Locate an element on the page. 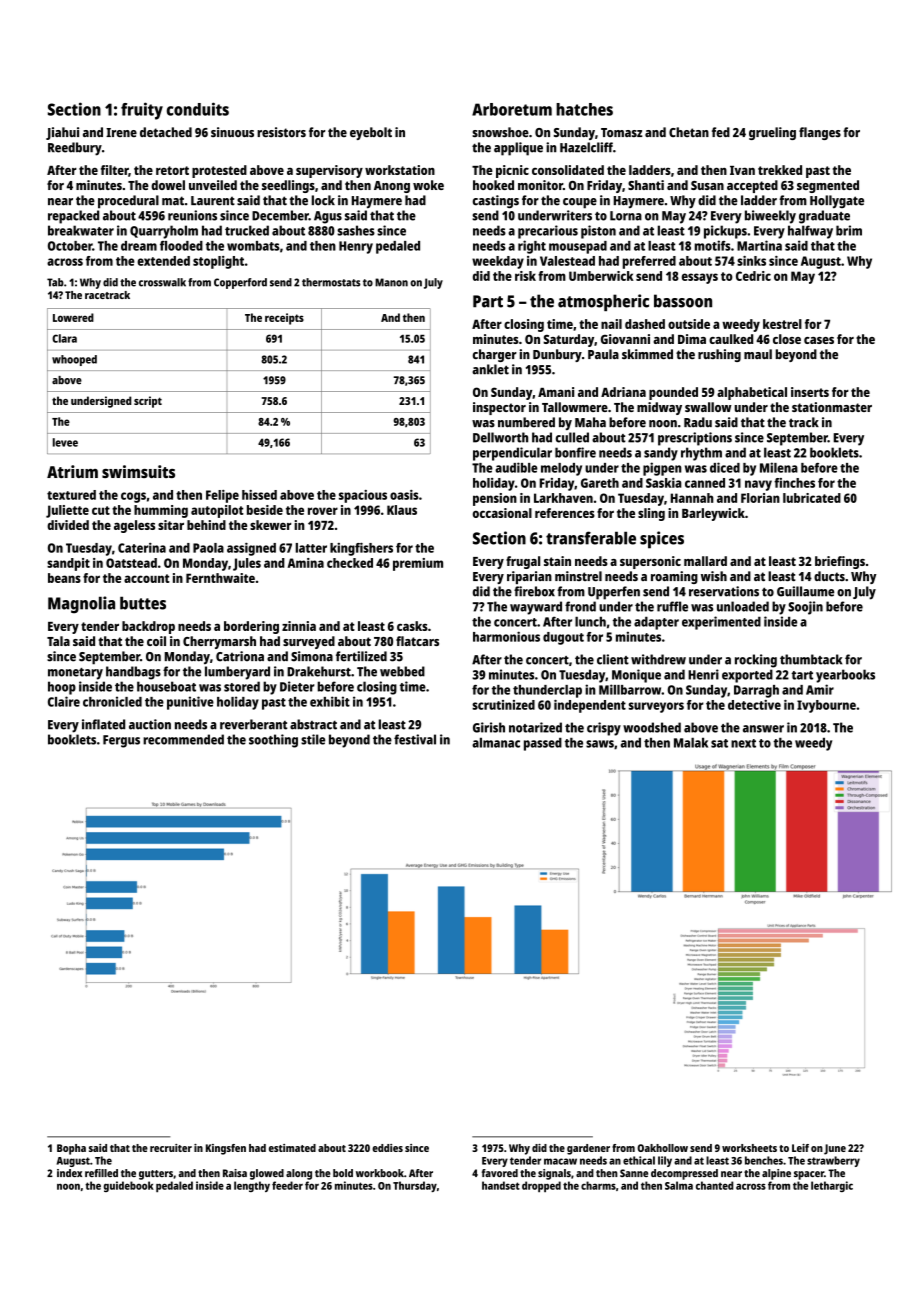  guidebook is located at coordinates (129, 1186).
